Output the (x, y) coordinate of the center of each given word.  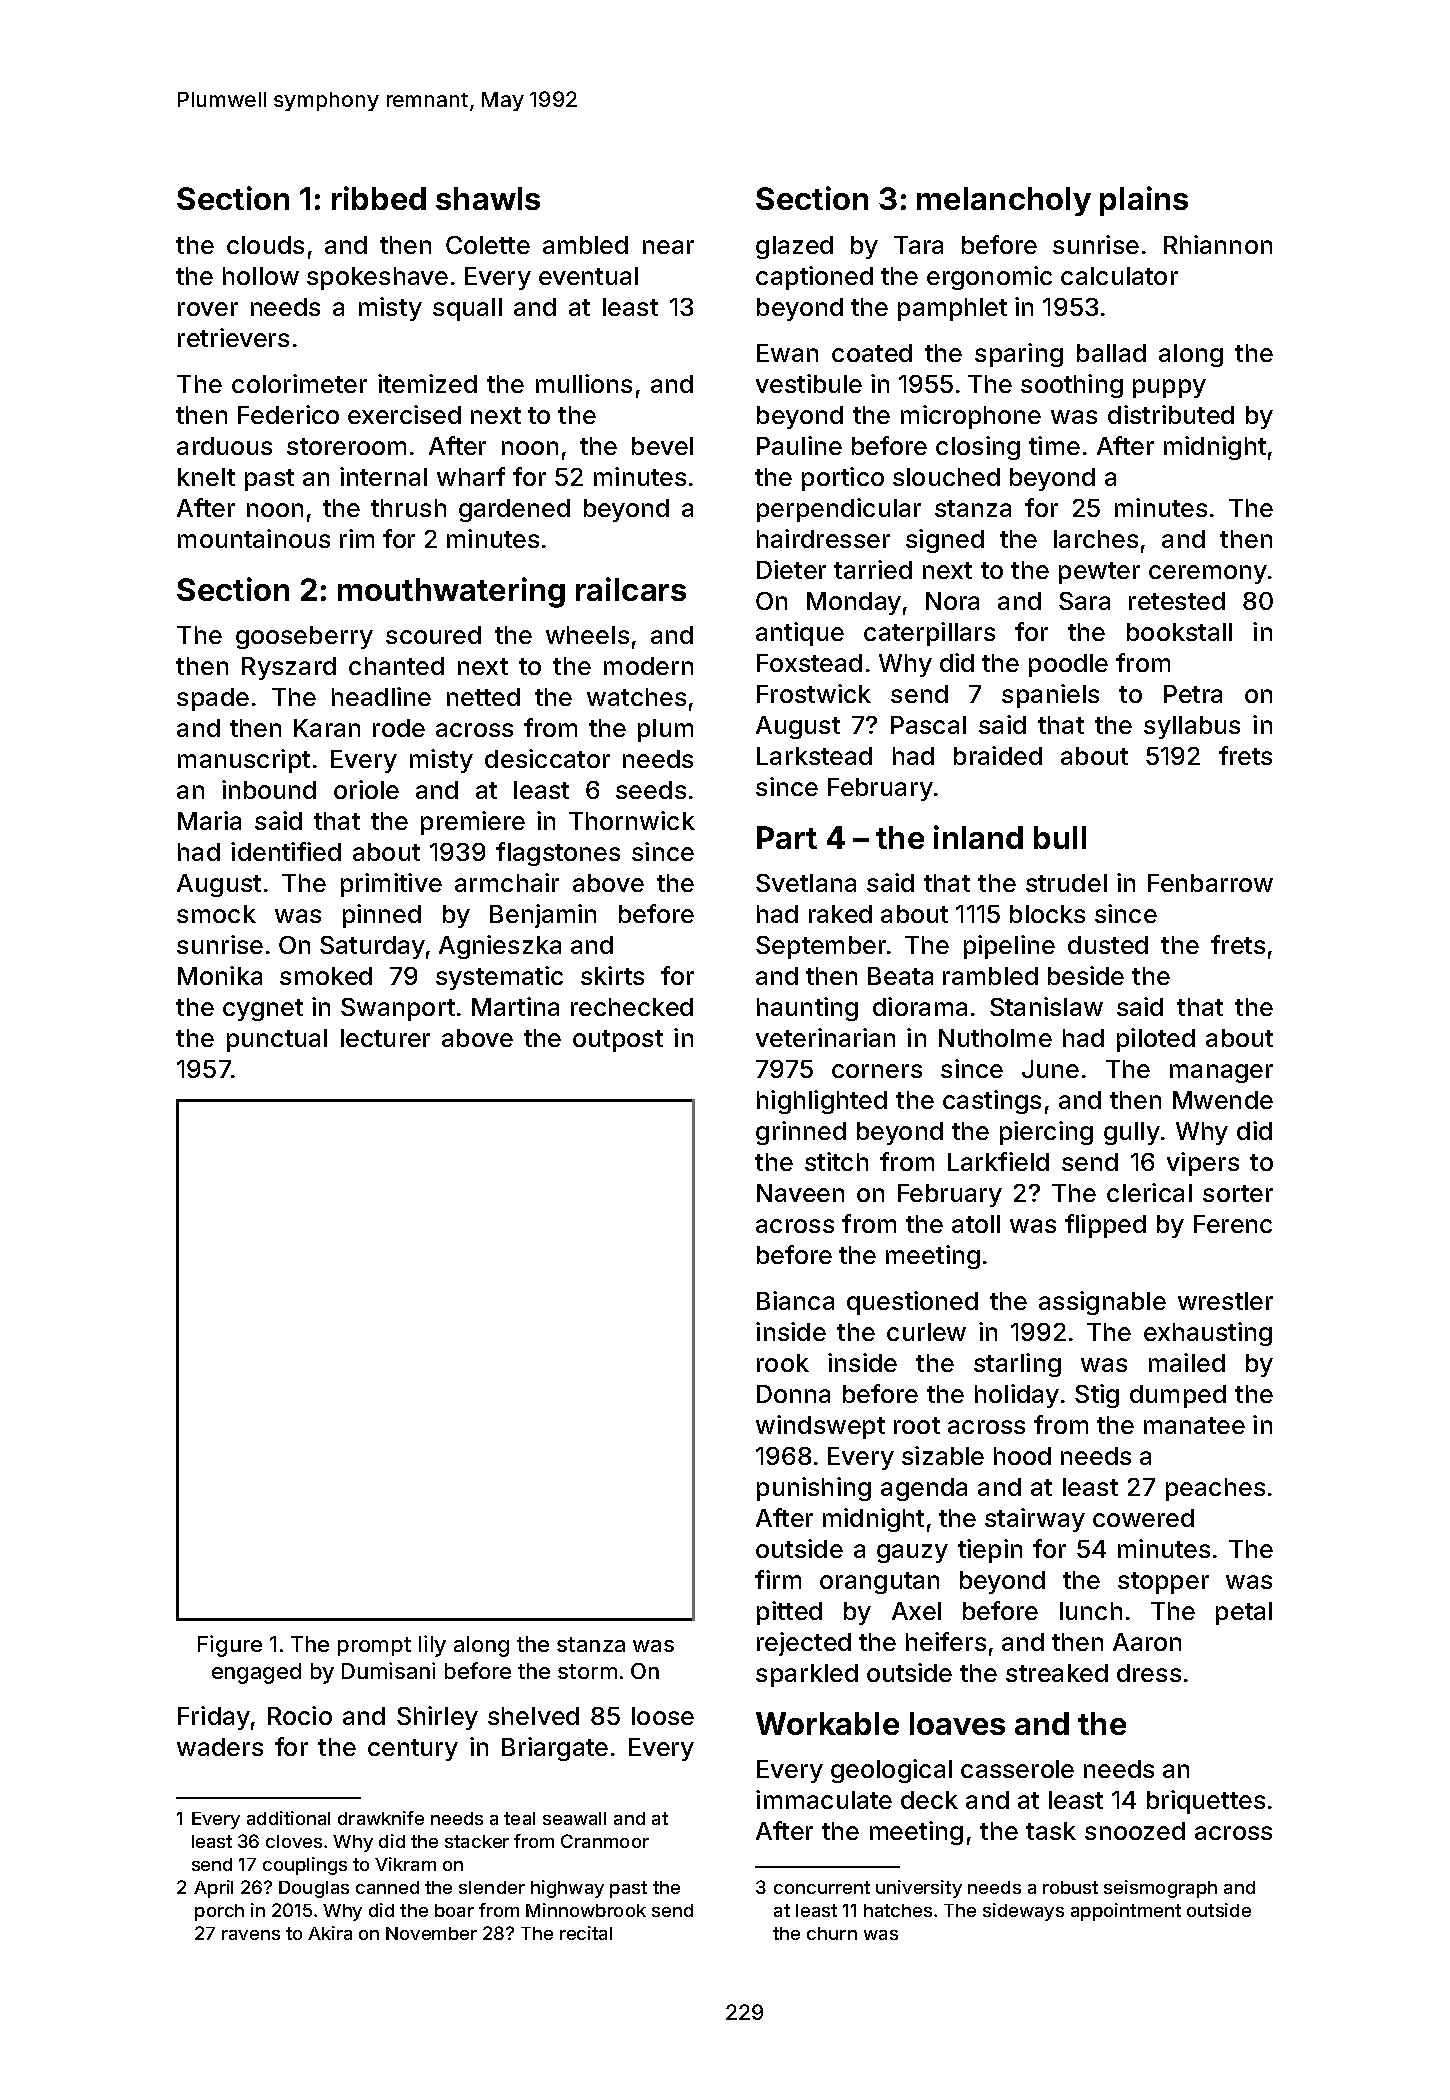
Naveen (800, 1193)
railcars (631, 589)
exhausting (1208, 1334)
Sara (1084, 601)
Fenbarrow (1210, 883)
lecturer (385, 1038)
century (413, 1750)
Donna (793, 1394)
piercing (1046, 1133)
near (668, 247)
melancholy (1004, 201)
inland (978, 837)
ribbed (379, 198)
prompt (374, 1646)
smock (216, 914)
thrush (408, 508)
